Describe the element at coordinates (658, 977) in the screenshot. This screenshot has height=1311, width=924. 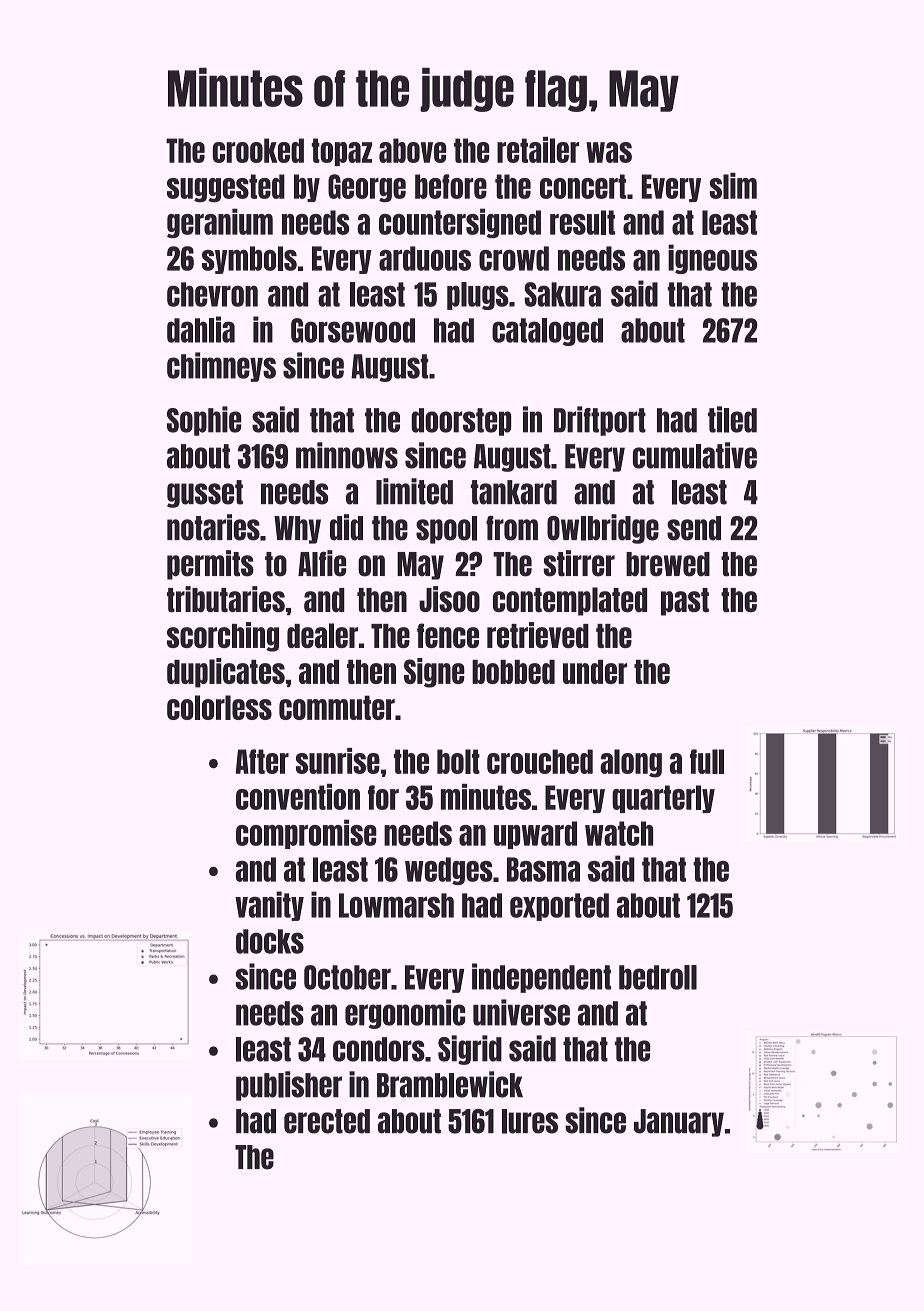
I see `bedroll` at that location.
